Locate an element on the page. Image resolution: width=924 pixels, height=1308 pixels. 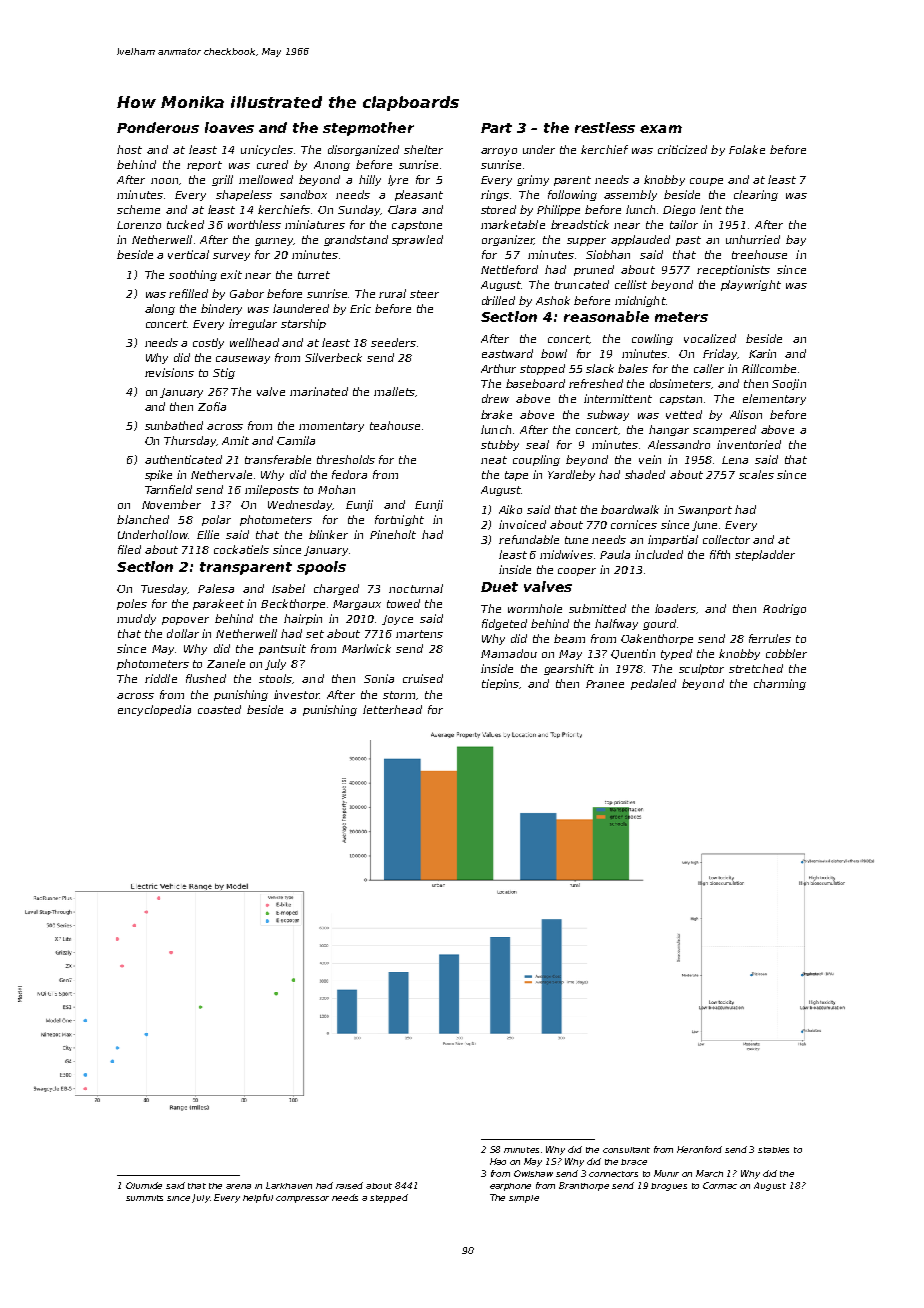
summits is located at coordinates (144, 1198).
